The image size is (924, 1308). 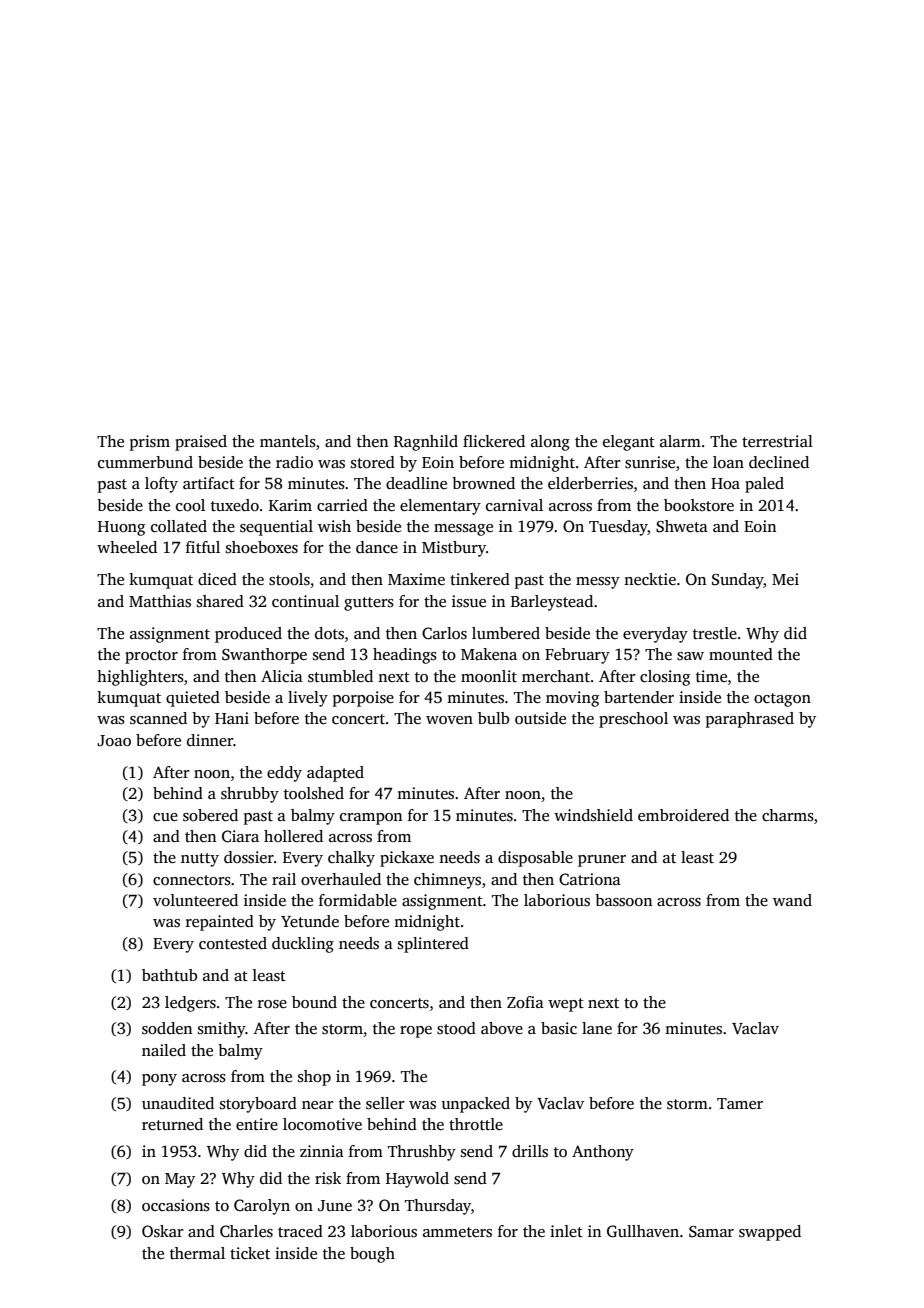 What do you see at coordinates (151, 657) in the image?
I see `proctor` at bounding box center [151, 657].
